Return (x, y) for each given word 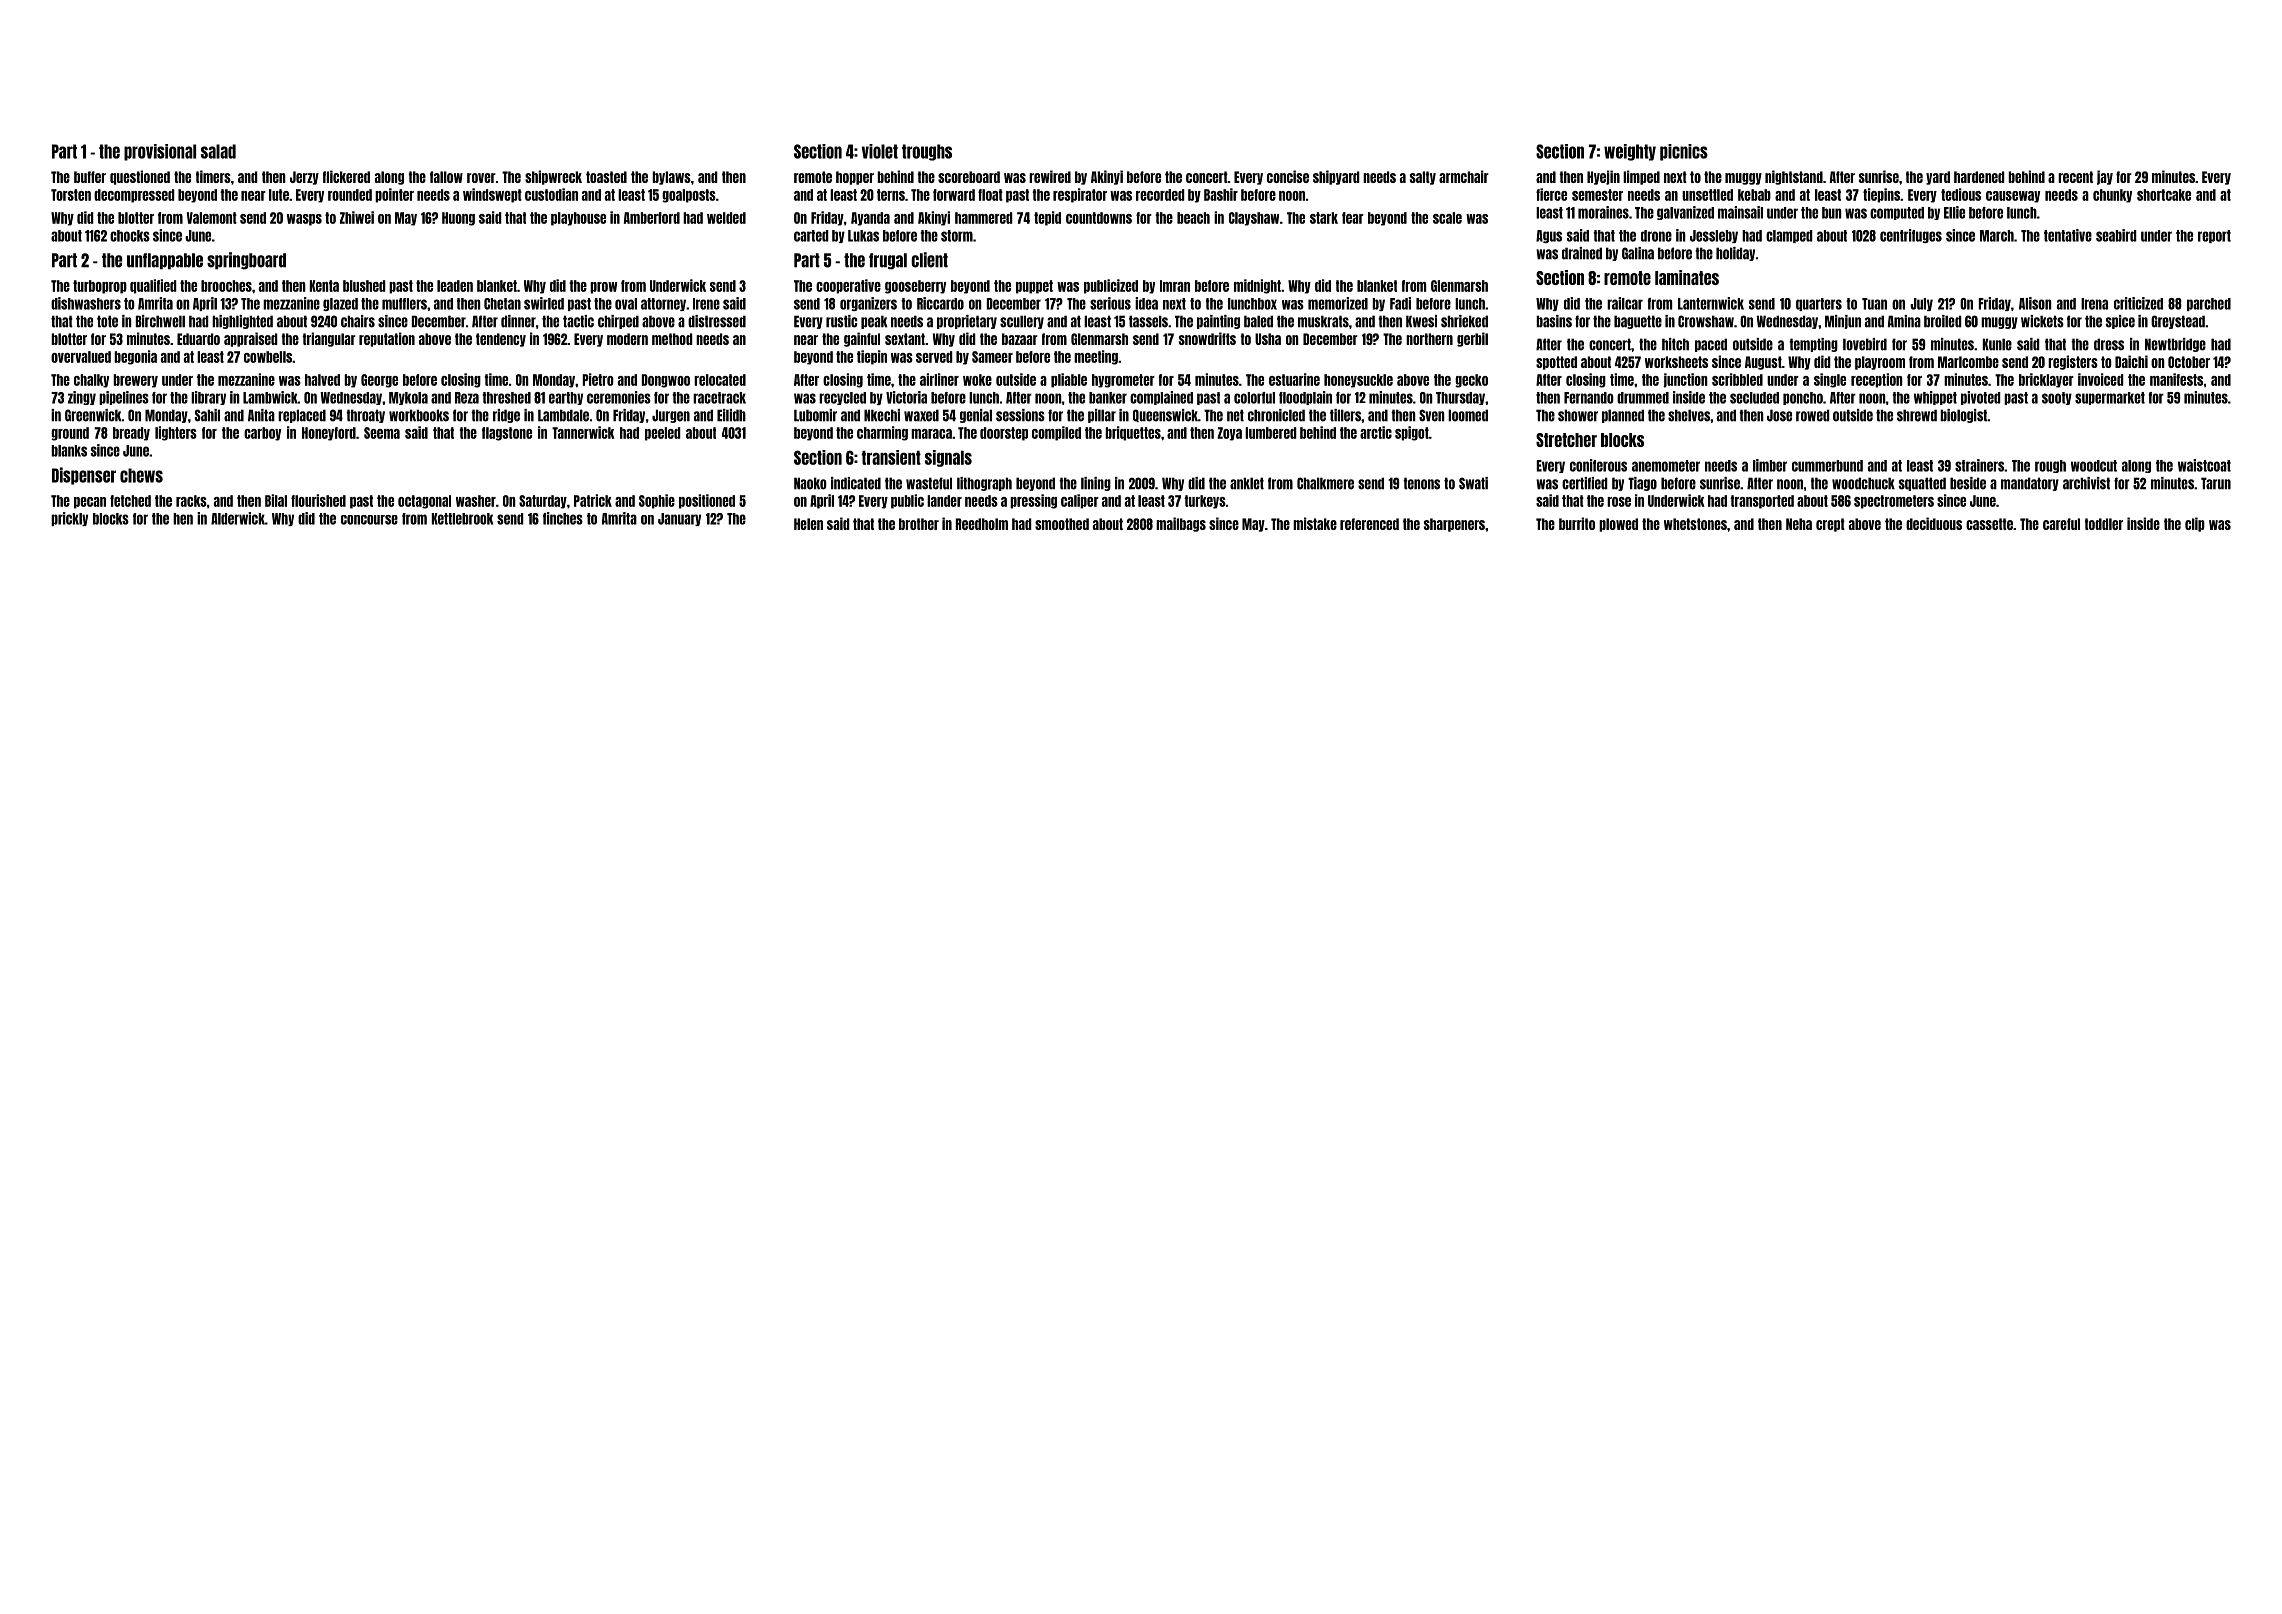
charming (882, 433)
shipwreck (553, 177)
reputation (387, 339)
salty (1423, 178)
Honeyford (329, 434)
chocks (130, 236)
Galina (1638, 253)
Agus (1549, 236)
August (1763, 363)
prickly (69, 519)
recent (2075, 177)
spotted (1556, 363)
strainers (1979, 465)
